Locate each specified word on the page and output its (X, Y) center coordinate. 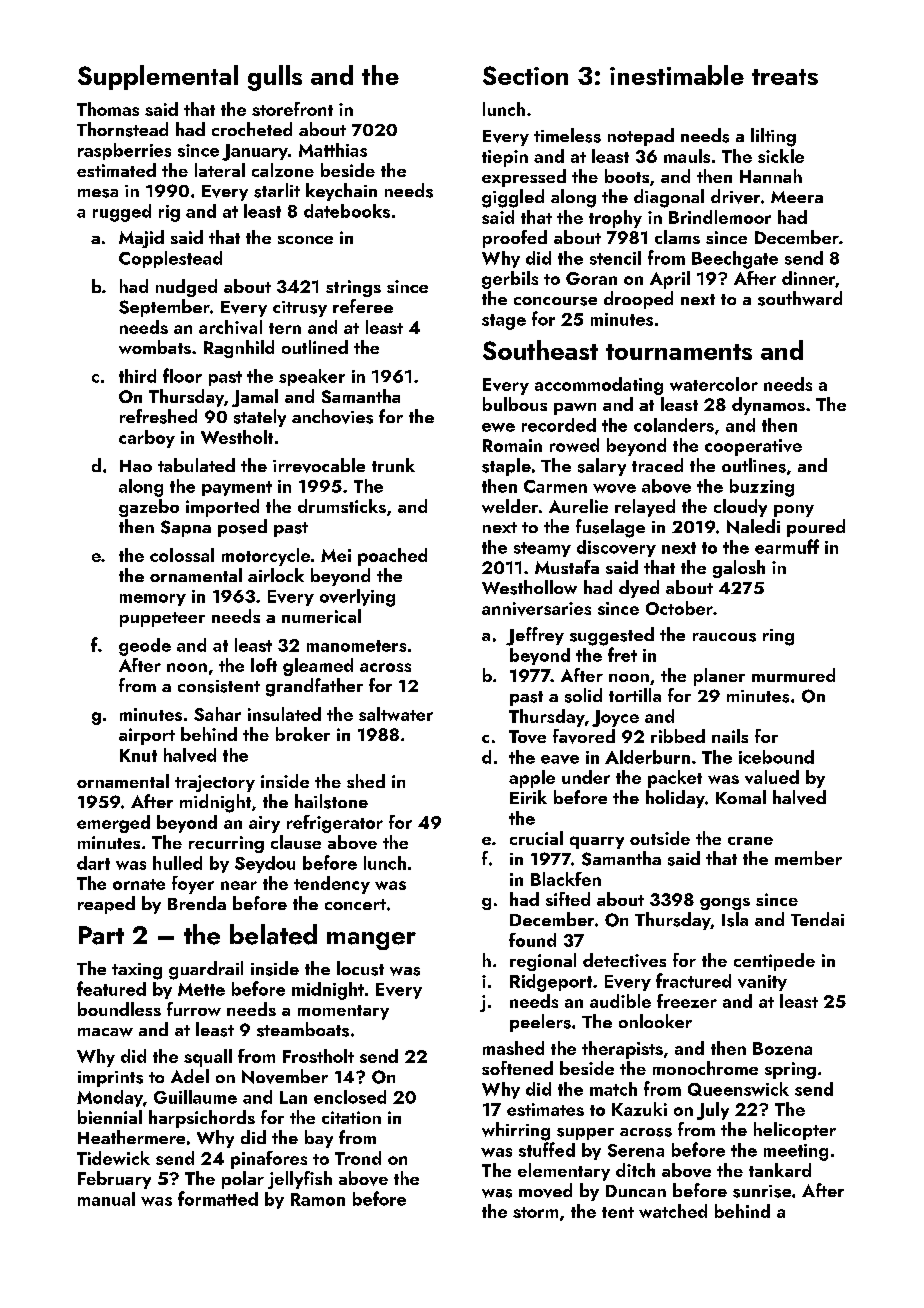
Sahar (217, 714)
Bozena (782, 1048)
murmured (793, 675)
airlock (276, 575)
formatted (218, 1198)
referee (363, 306)
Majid (141, 239)
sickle (781, 156)
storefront (292, 109)
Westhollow (529, 587)
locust (360, 968)
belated (273, 934)
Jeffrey (535, 636)
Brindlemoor (720, 217)
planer (719, 677)
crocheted (252, 129)
